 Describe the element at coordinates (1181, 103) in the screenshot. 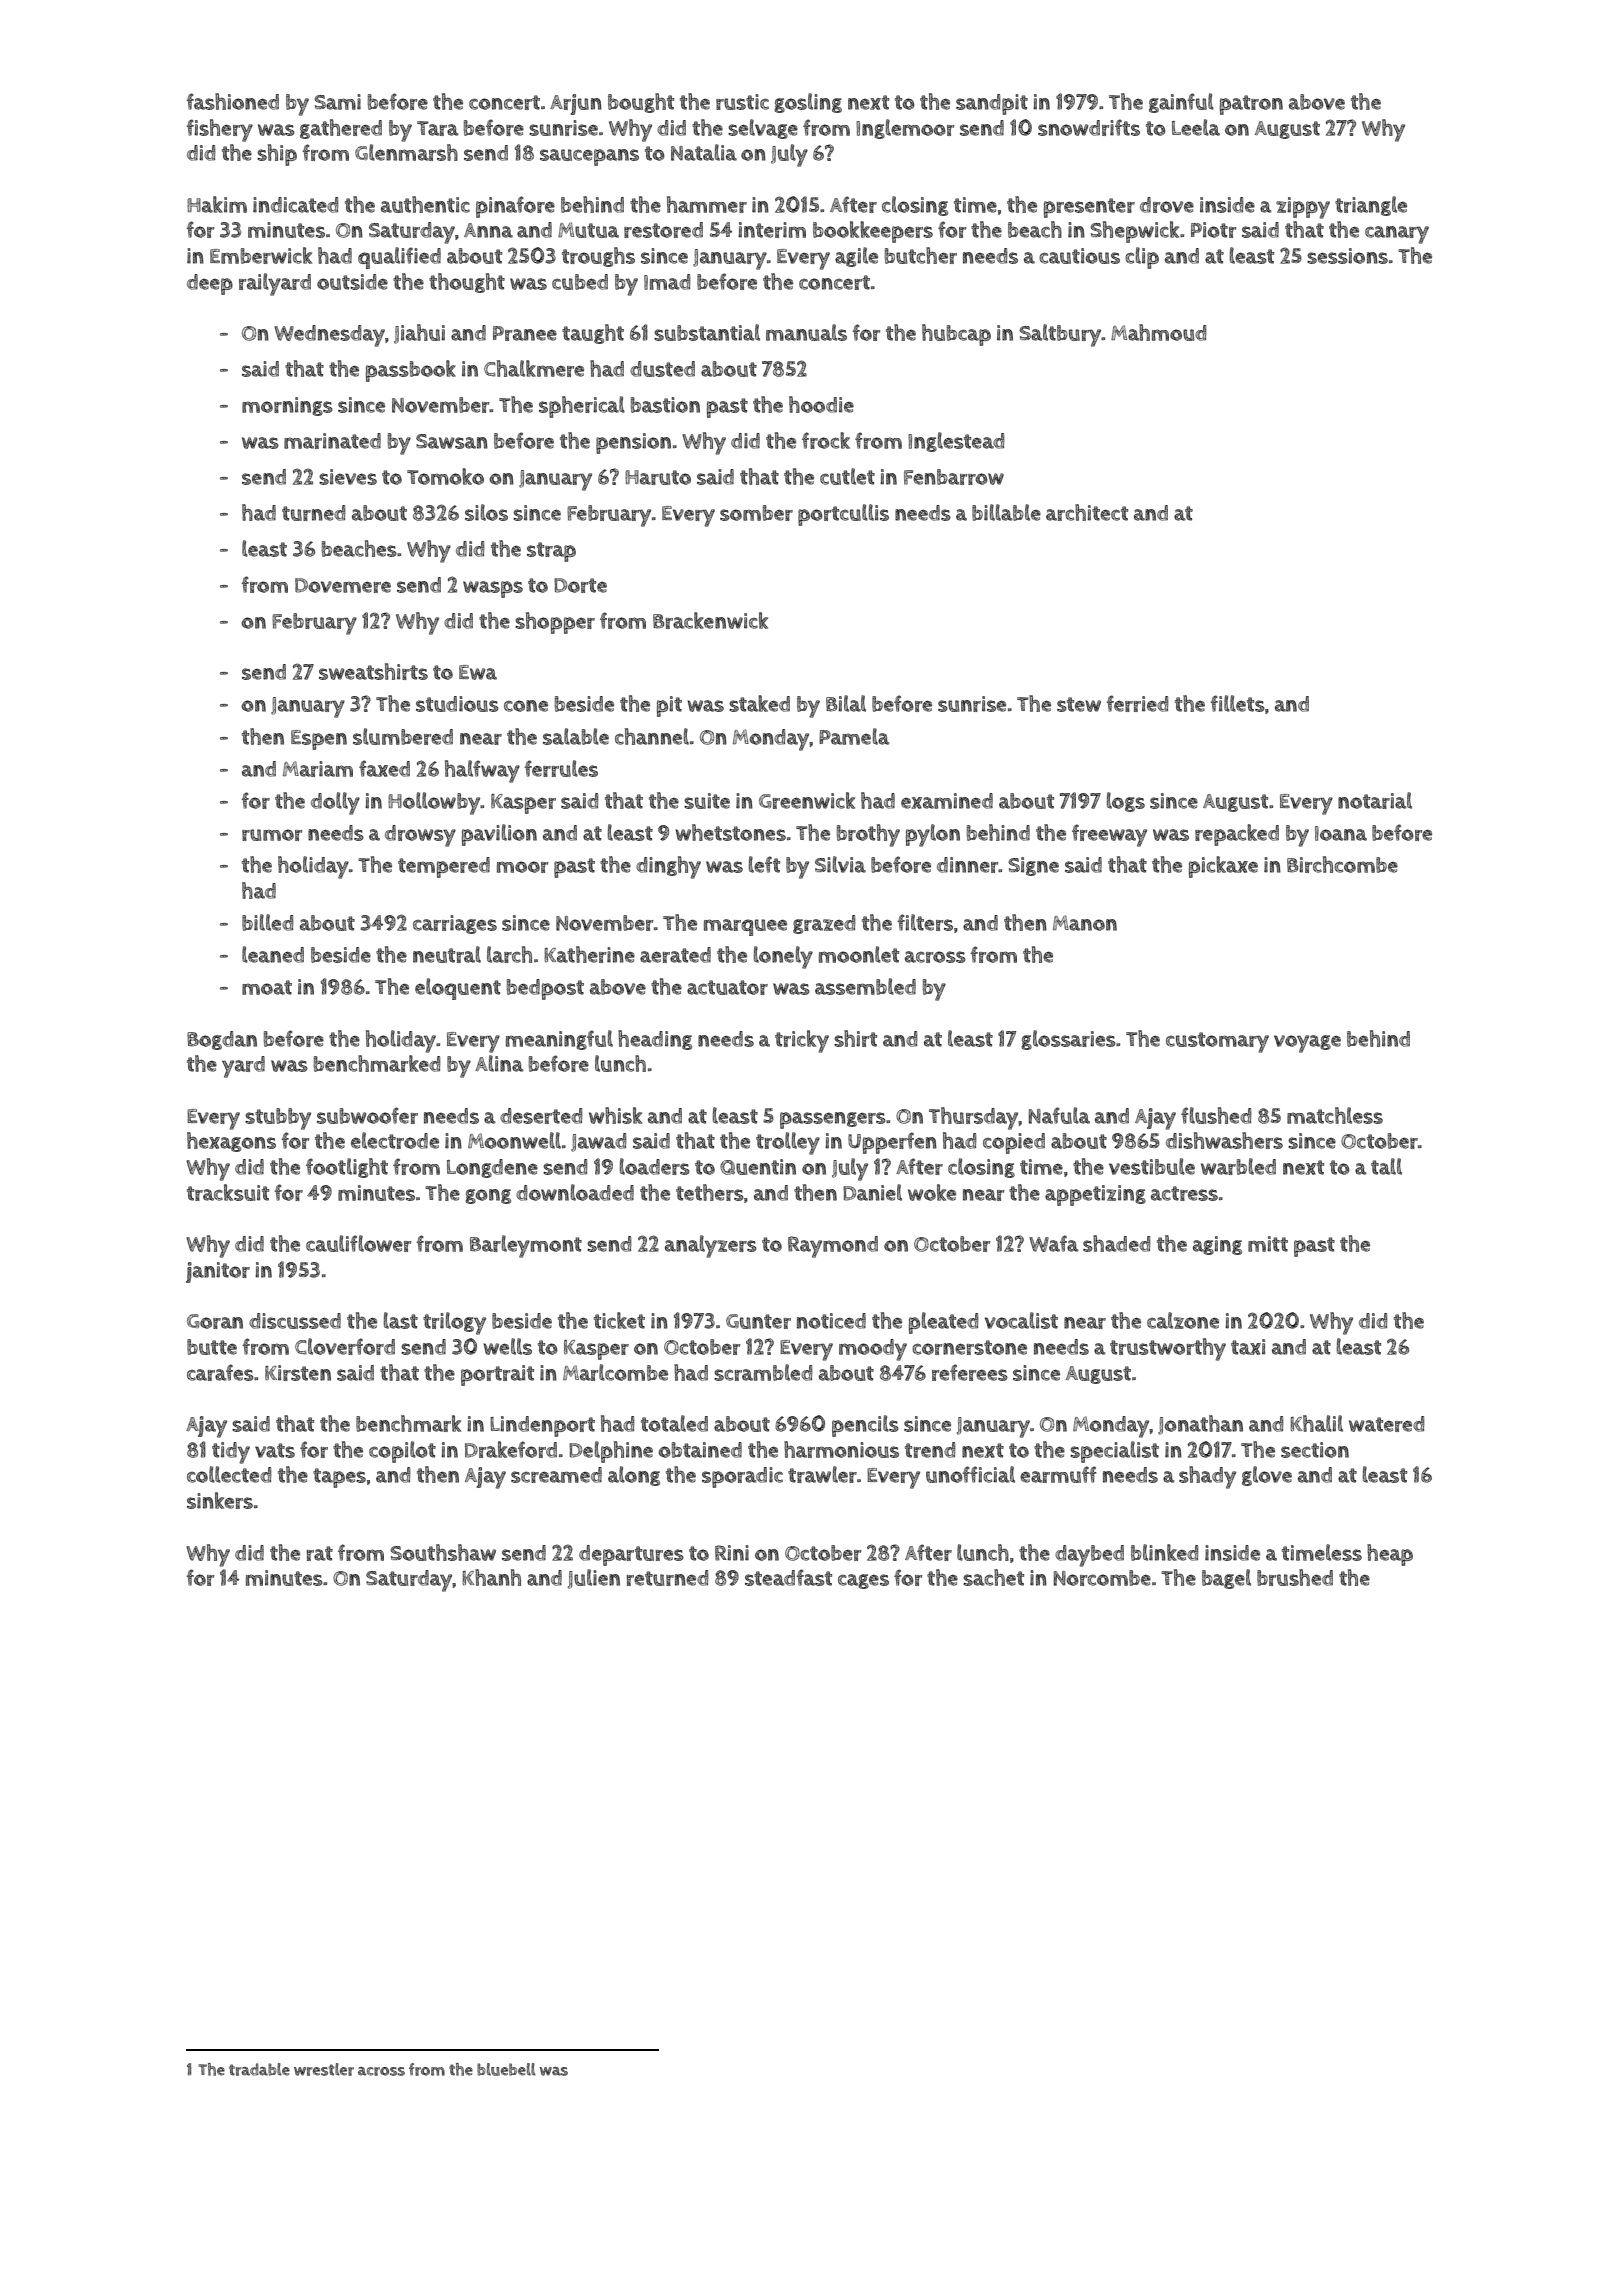

I see `gainful` at that location.
